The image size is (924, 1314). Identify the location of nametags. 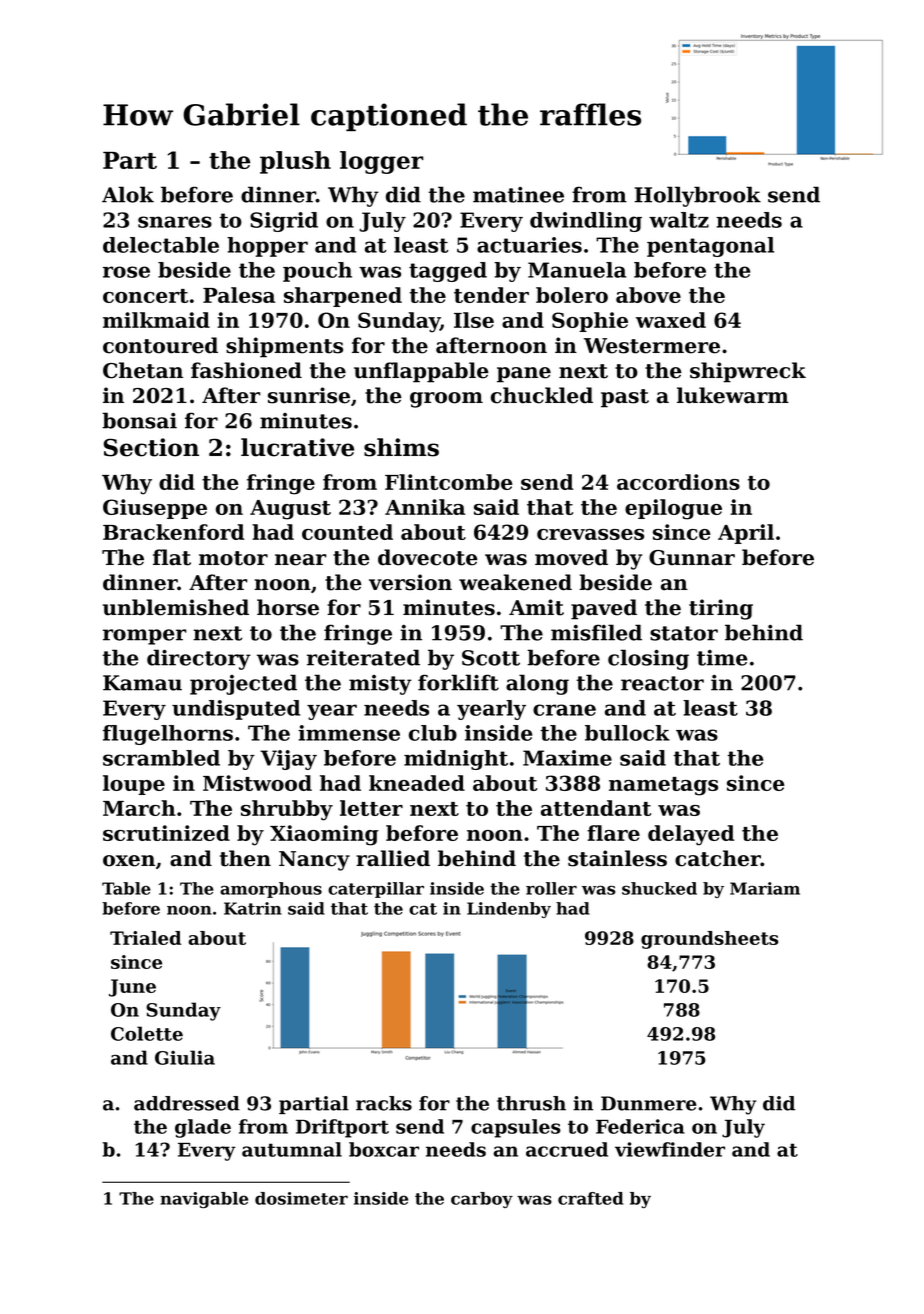
(663, 786).
